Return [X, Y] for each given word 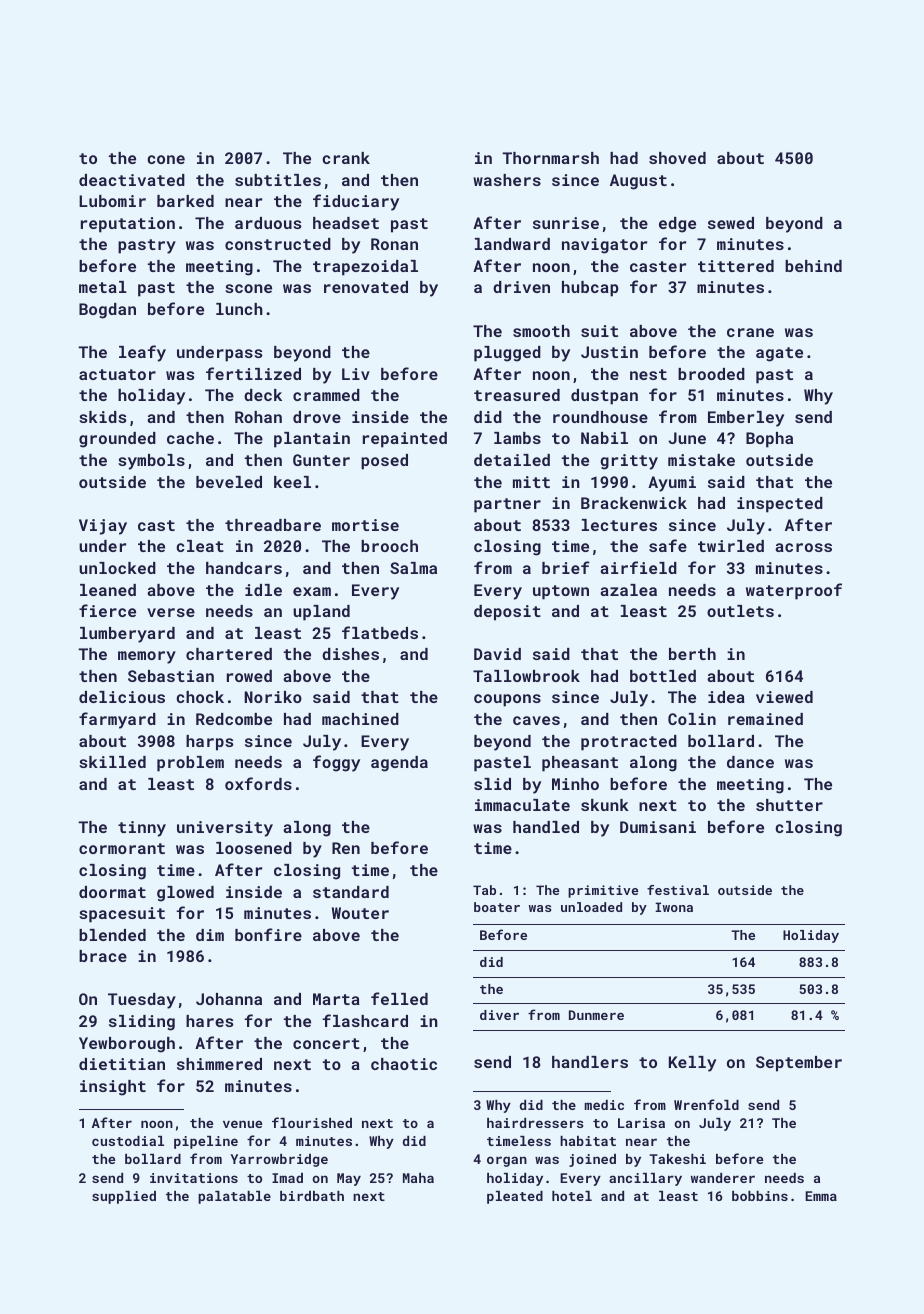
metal [103, 287]
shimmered [219, 1064]
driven [521, 287]
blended [112, 935]
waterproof [794, 591]
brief [566, 567]
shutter [789, 805]
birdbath [312, 1196]
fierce [107, 610]
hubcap [590, 289]
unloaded [591, 907]
